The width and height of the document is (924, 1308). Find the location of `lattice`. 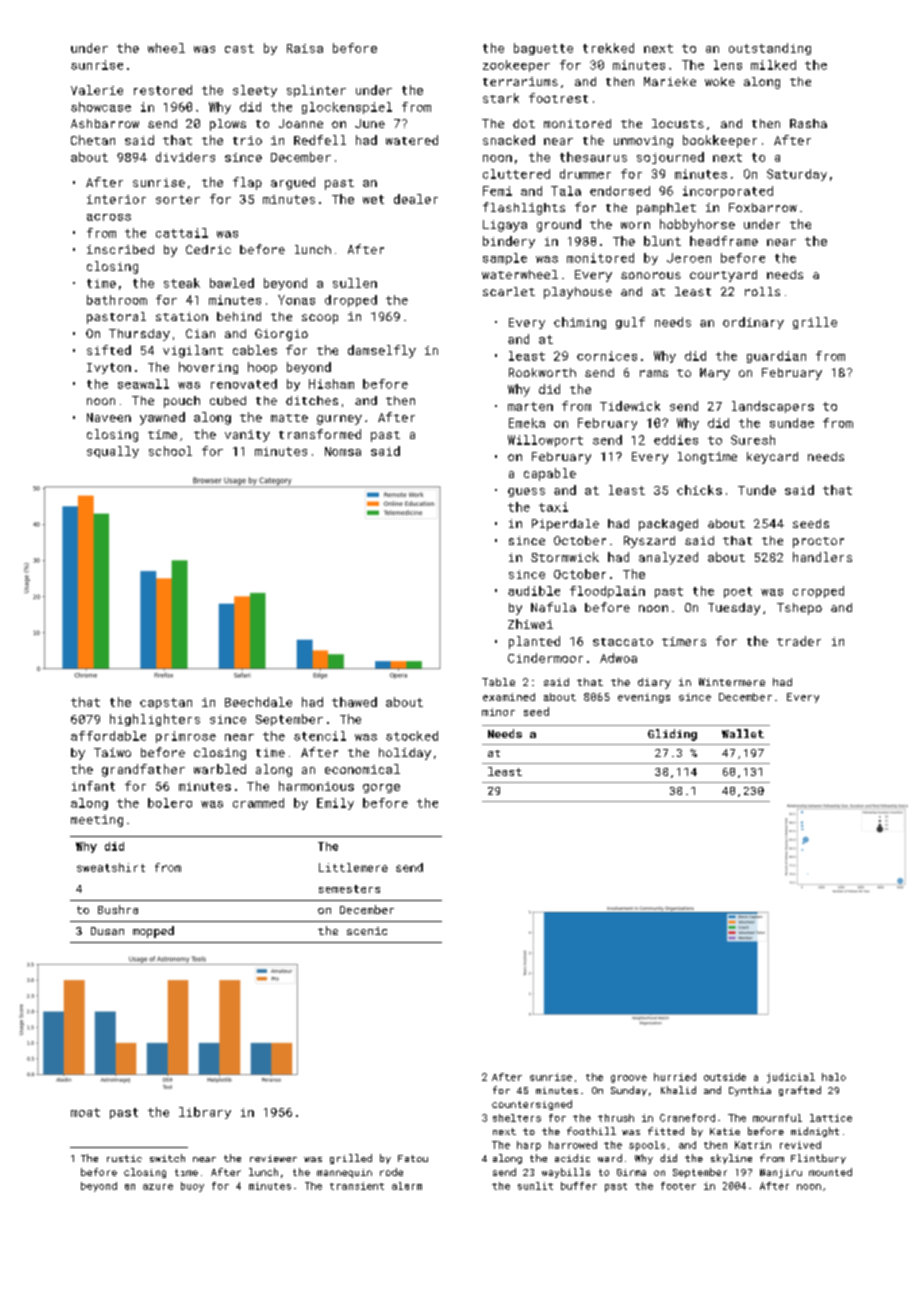

lattice is located at coordinates (831, 1118).
